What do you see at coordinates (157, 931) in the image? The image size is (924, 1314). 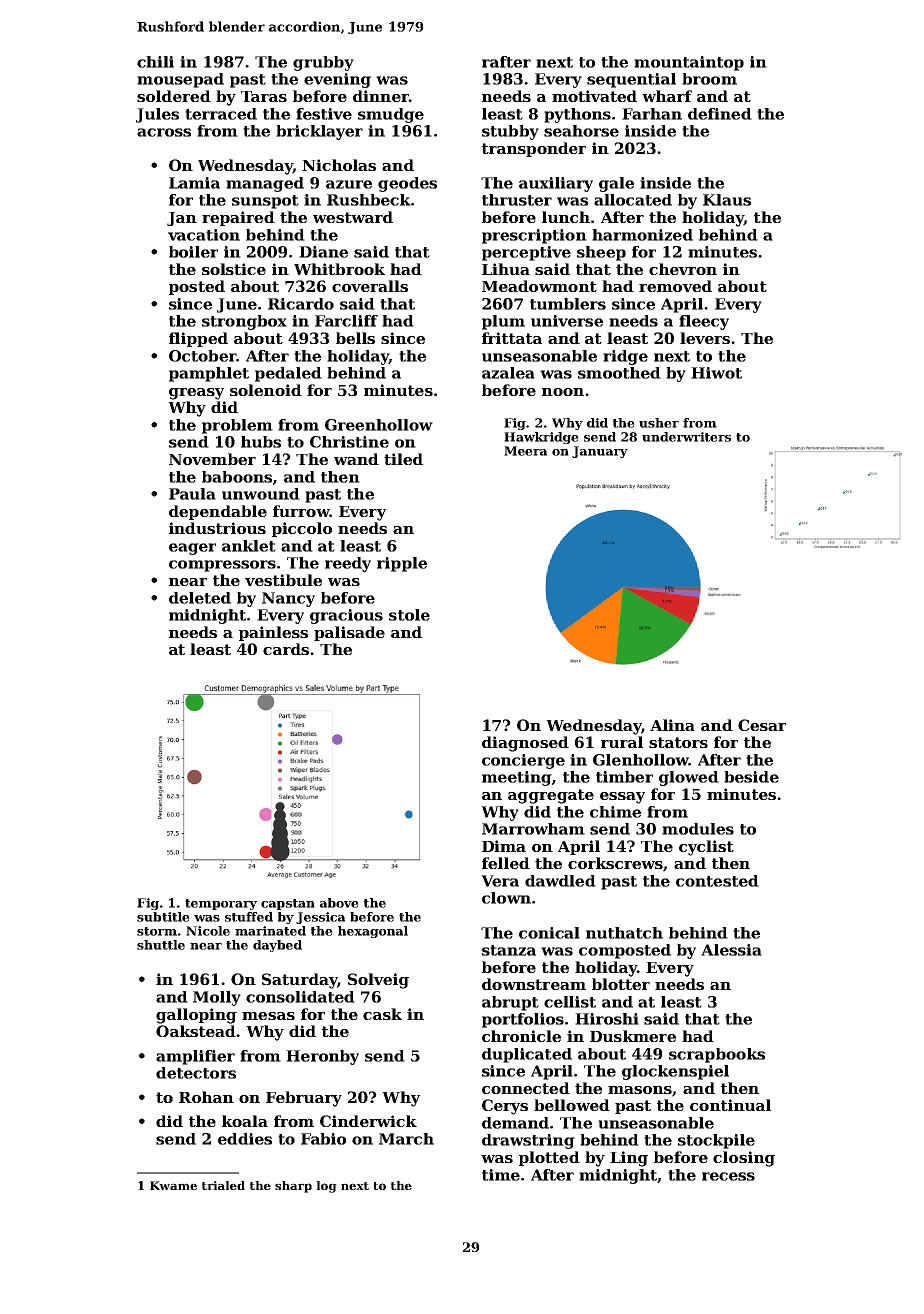 I see `storm` at bounding box center [157, 931].
